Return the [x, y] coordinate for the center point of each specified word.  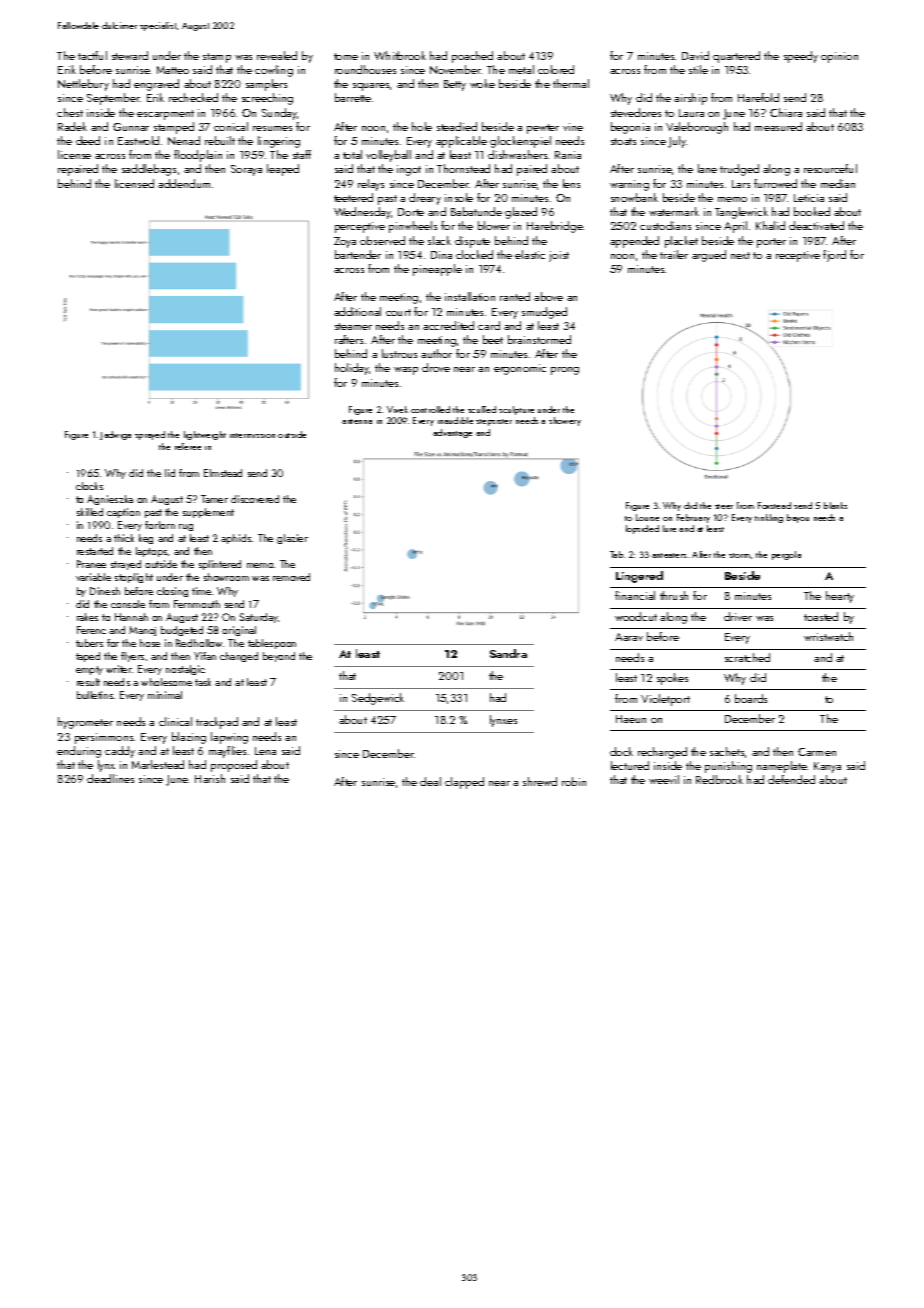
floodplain [198, 156]
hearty [840, 597]
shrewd [540, 781]
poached [472, 57]
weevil [664, 779]
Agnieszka [110, 500]
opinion [839, 57]
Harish [210, 778]
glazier [292, 539]
